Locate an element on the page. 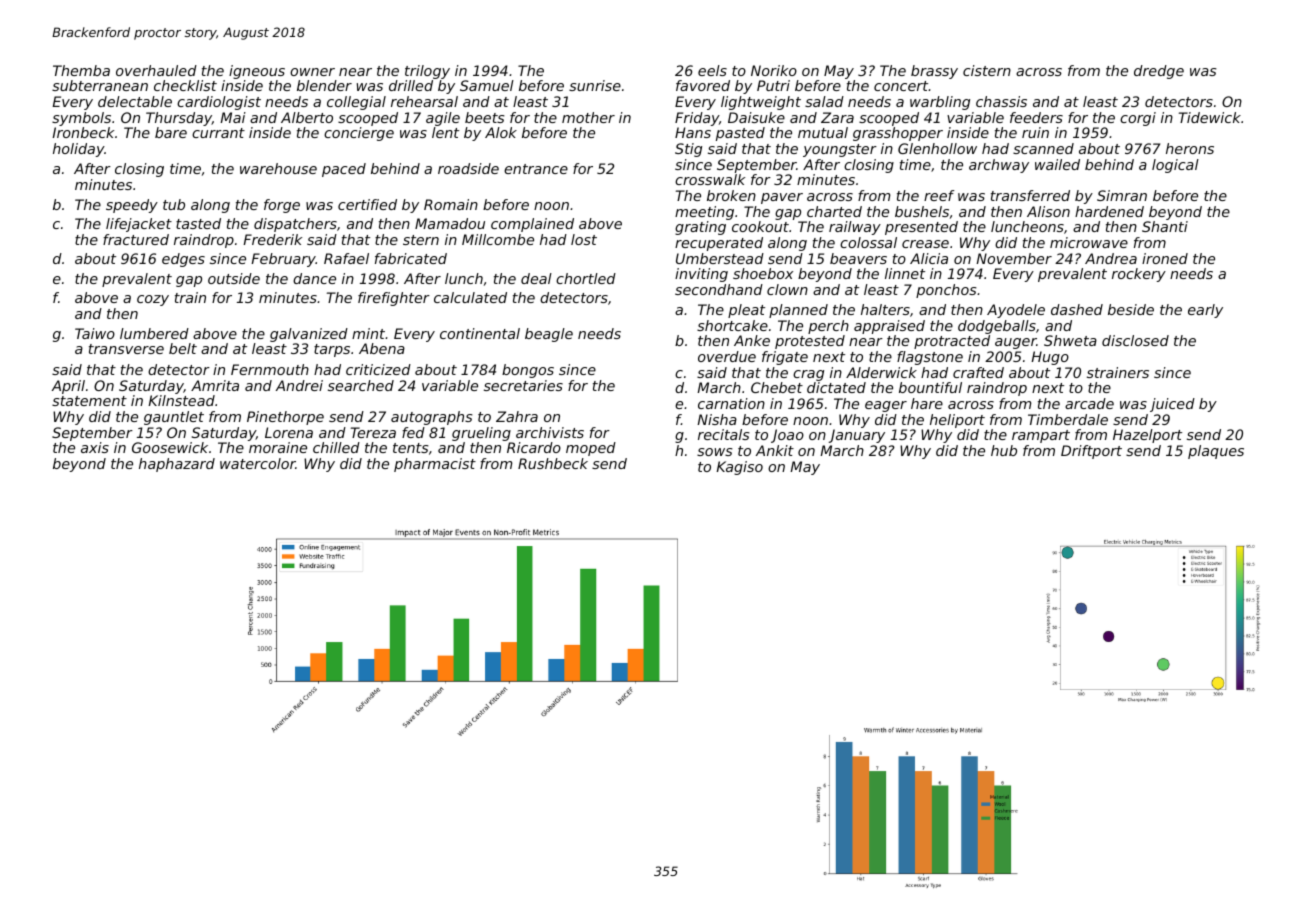 This page has width=1308, height=924. Hazelport is located at coordinates (1147, 436).
